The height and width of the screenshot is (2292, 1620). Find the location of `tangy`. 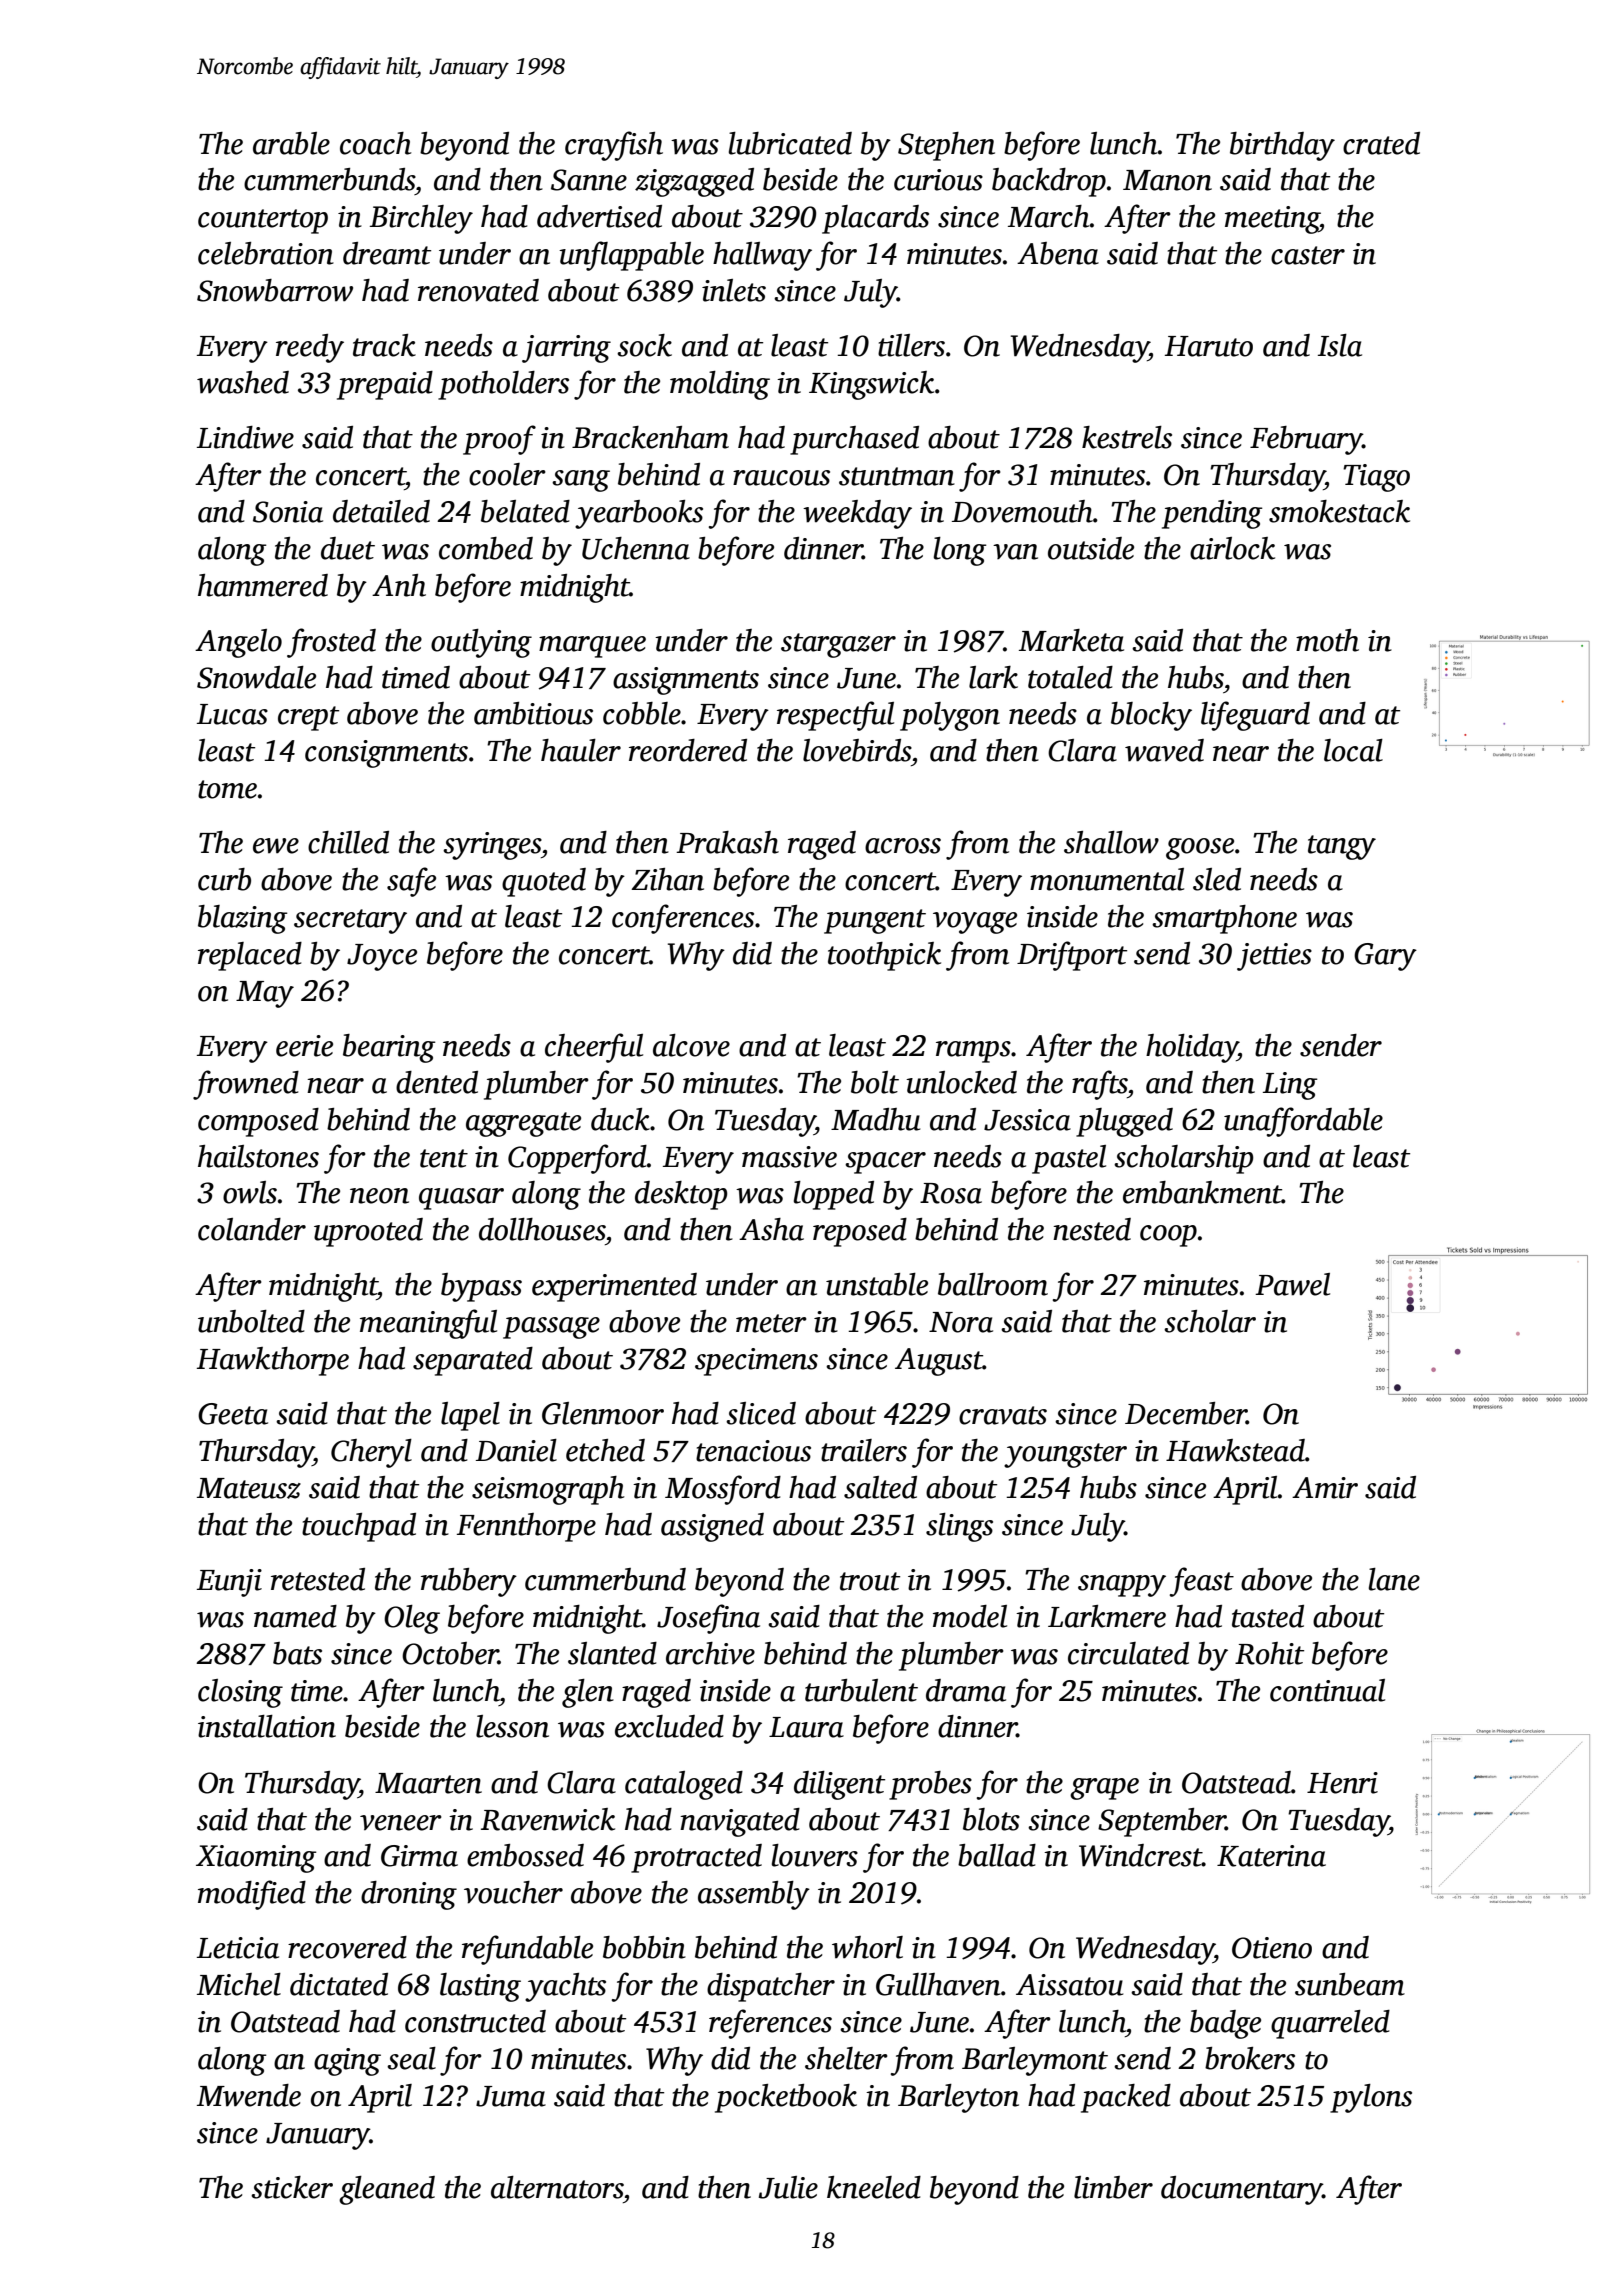

tangy is located at coordinates (1342, 847).
